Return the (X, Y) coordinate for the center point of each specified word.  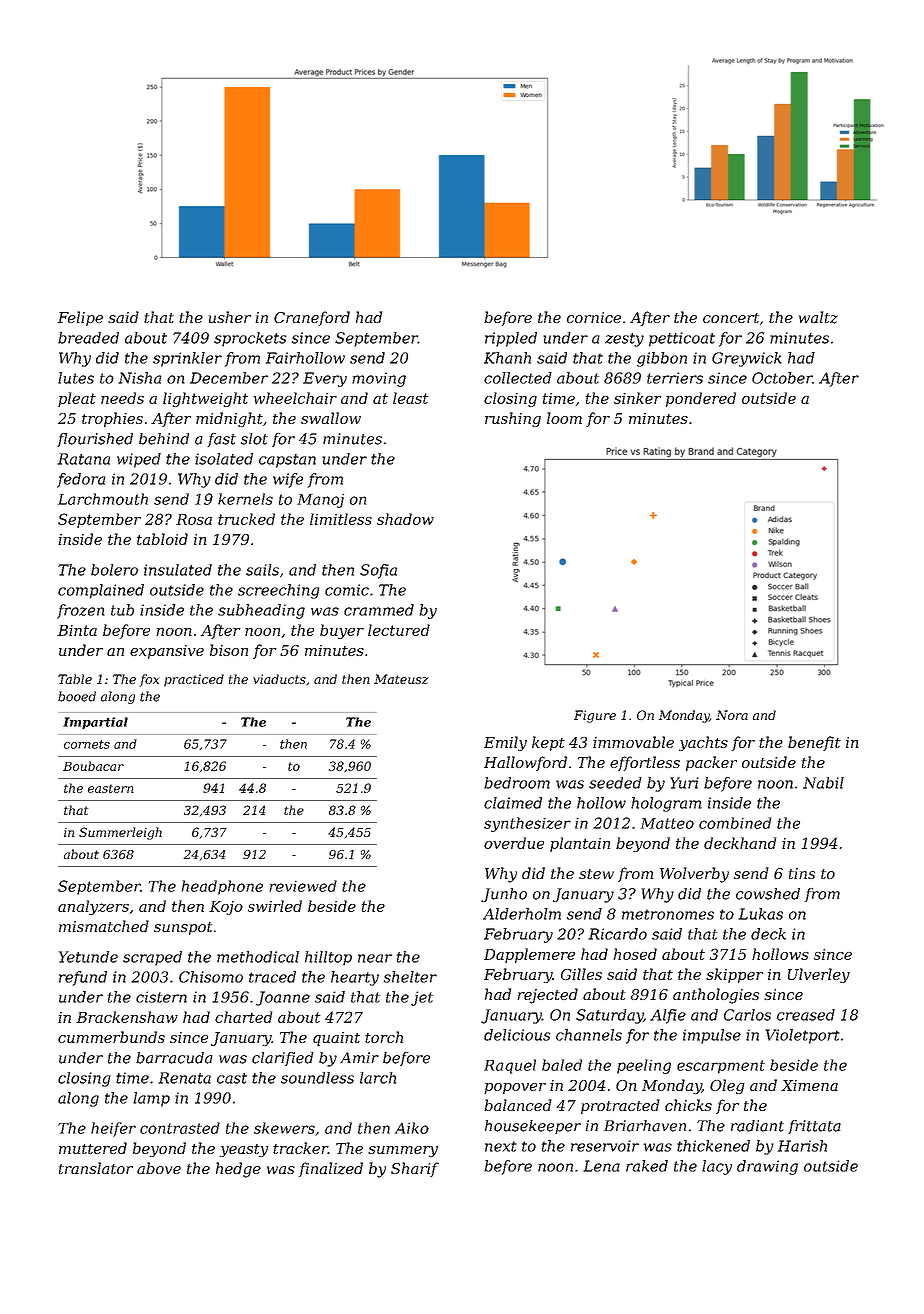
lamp (151, 1099)
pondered (701, 399)
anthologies (716, 996)
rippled (511, 339)
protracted (620, 1106)
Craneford (312, 318)
